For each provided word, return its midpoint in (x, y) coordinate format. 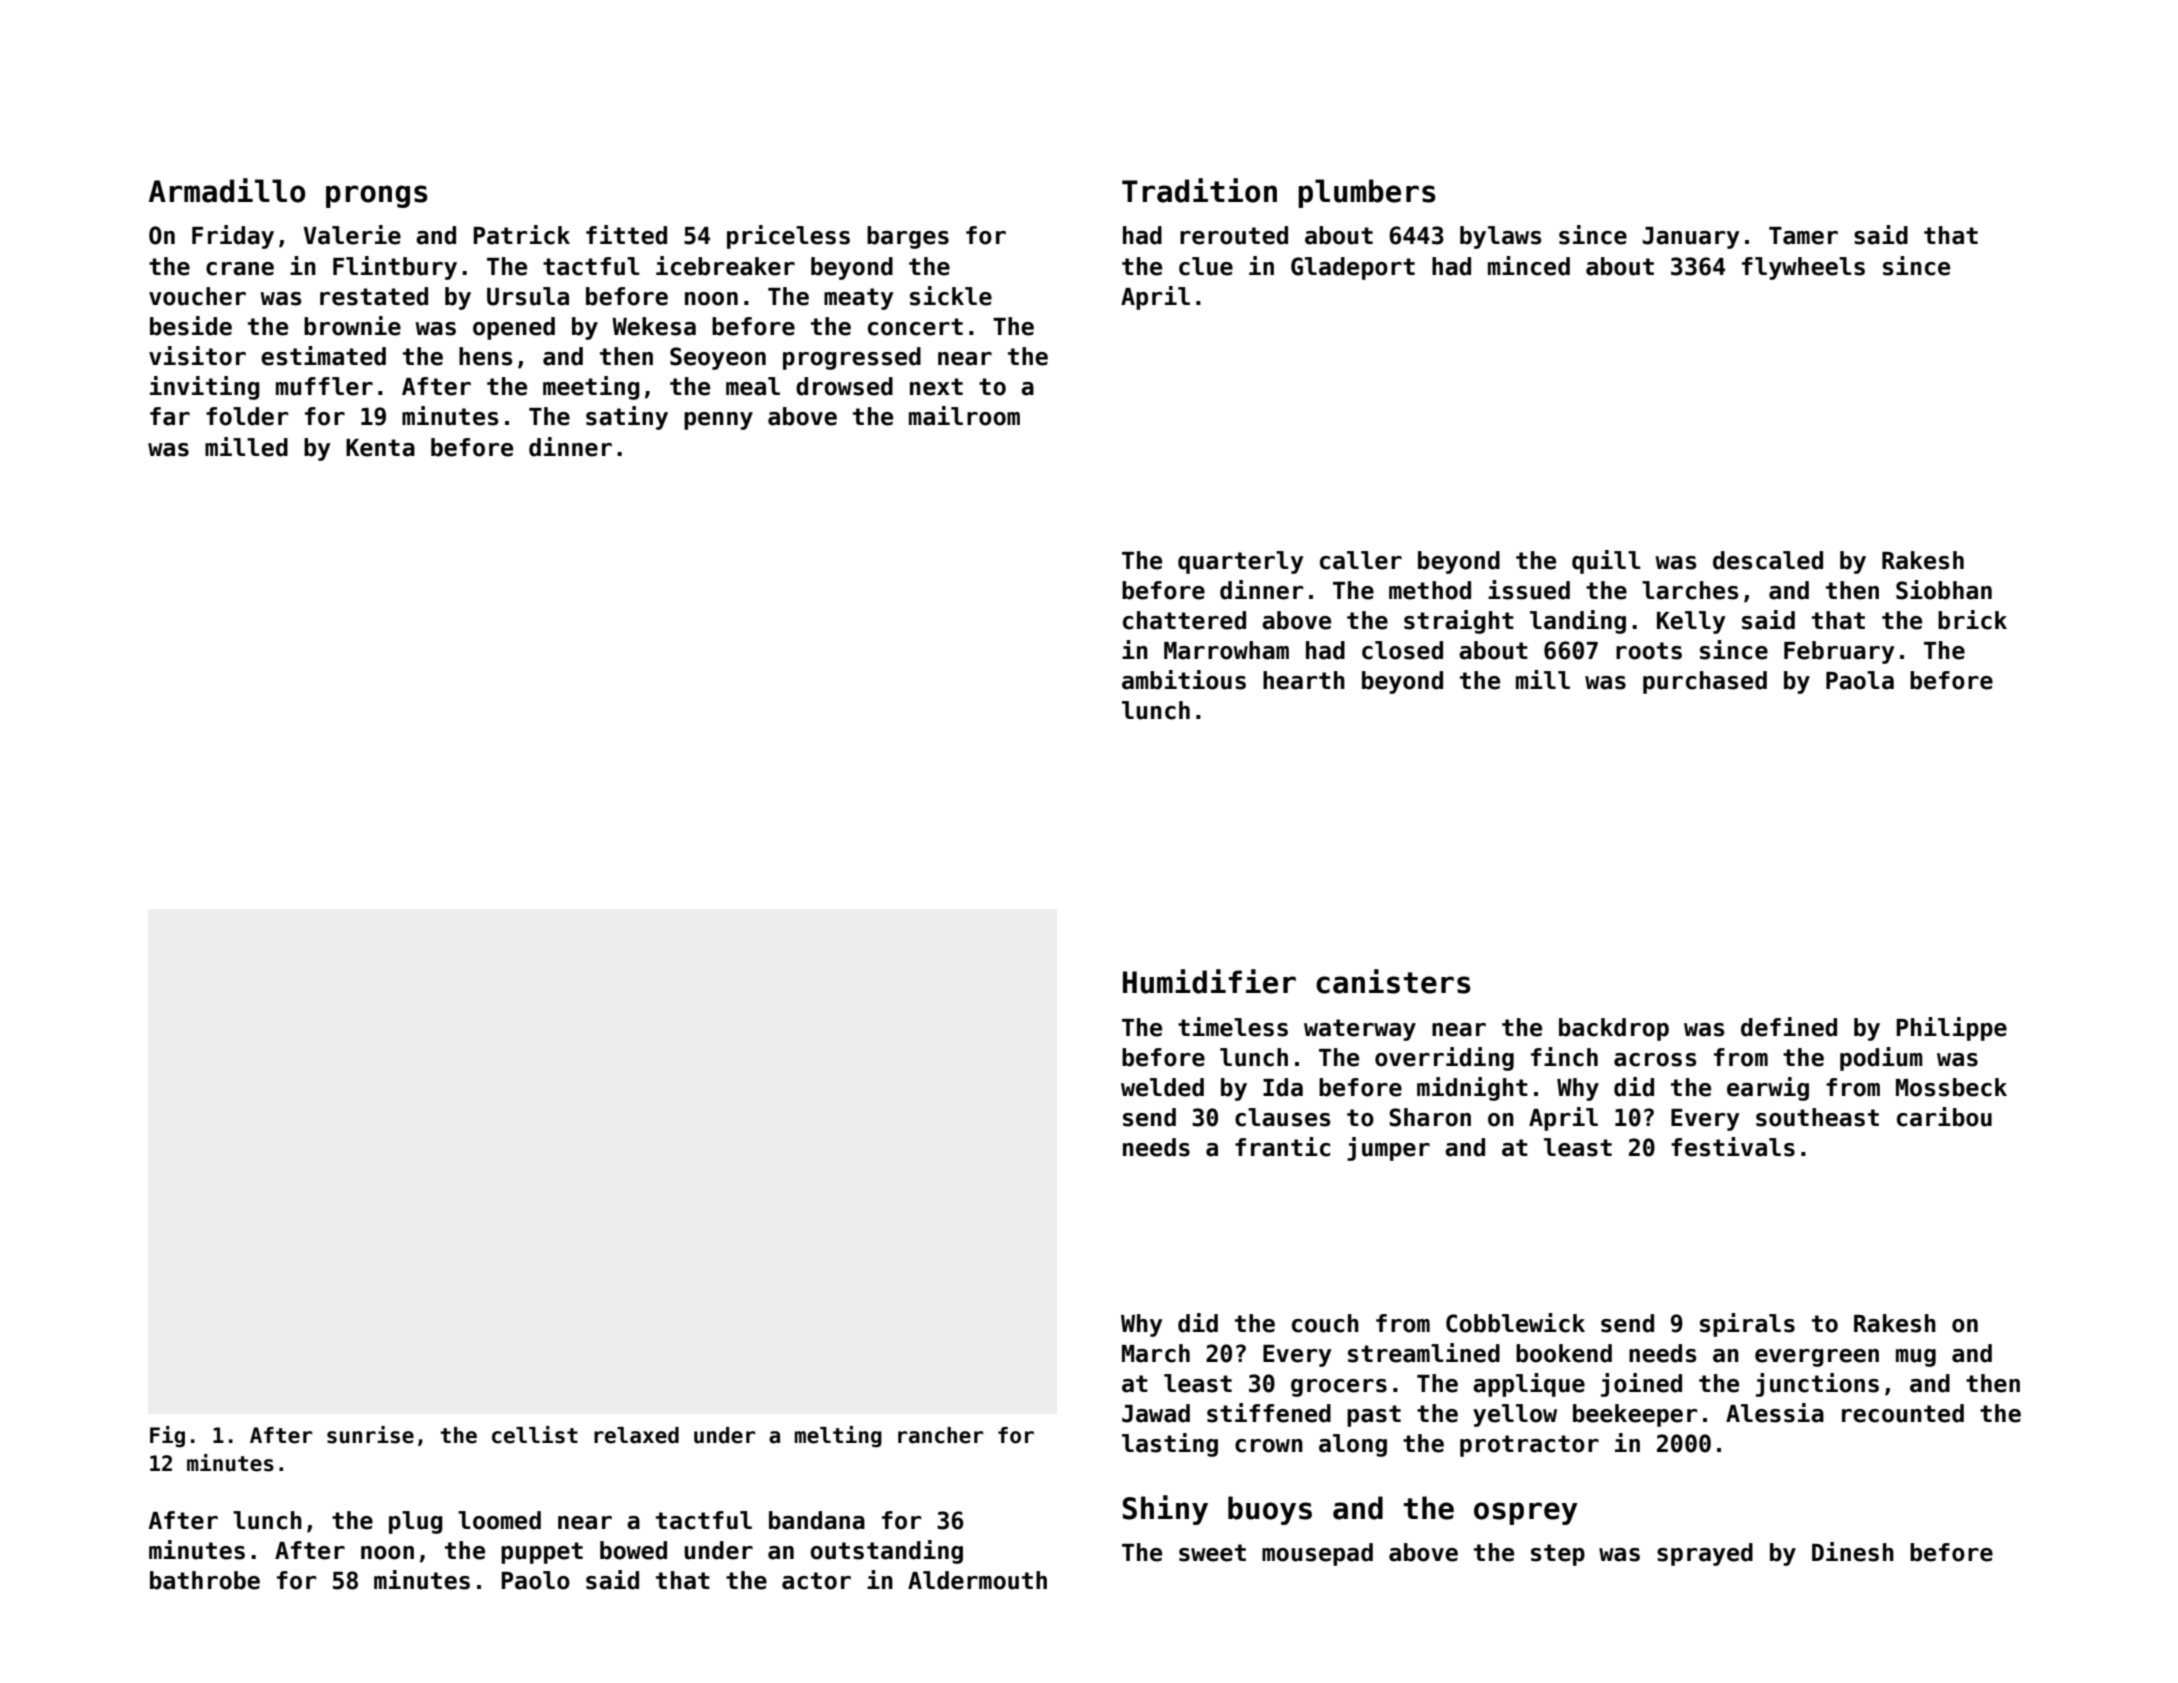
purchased (1705, 682)
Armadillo (227, 190)
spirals (1747, 1325)
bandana (817, 1520)
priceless (788, 237)
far (170, 416)
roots (1649, 651)
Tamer (1803, 236)
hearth (1304, 680)
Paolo (535, 1580)
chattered (1184, 620)
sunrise (370, 1435)
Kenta (380, 448)
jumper (1388, 1149)
